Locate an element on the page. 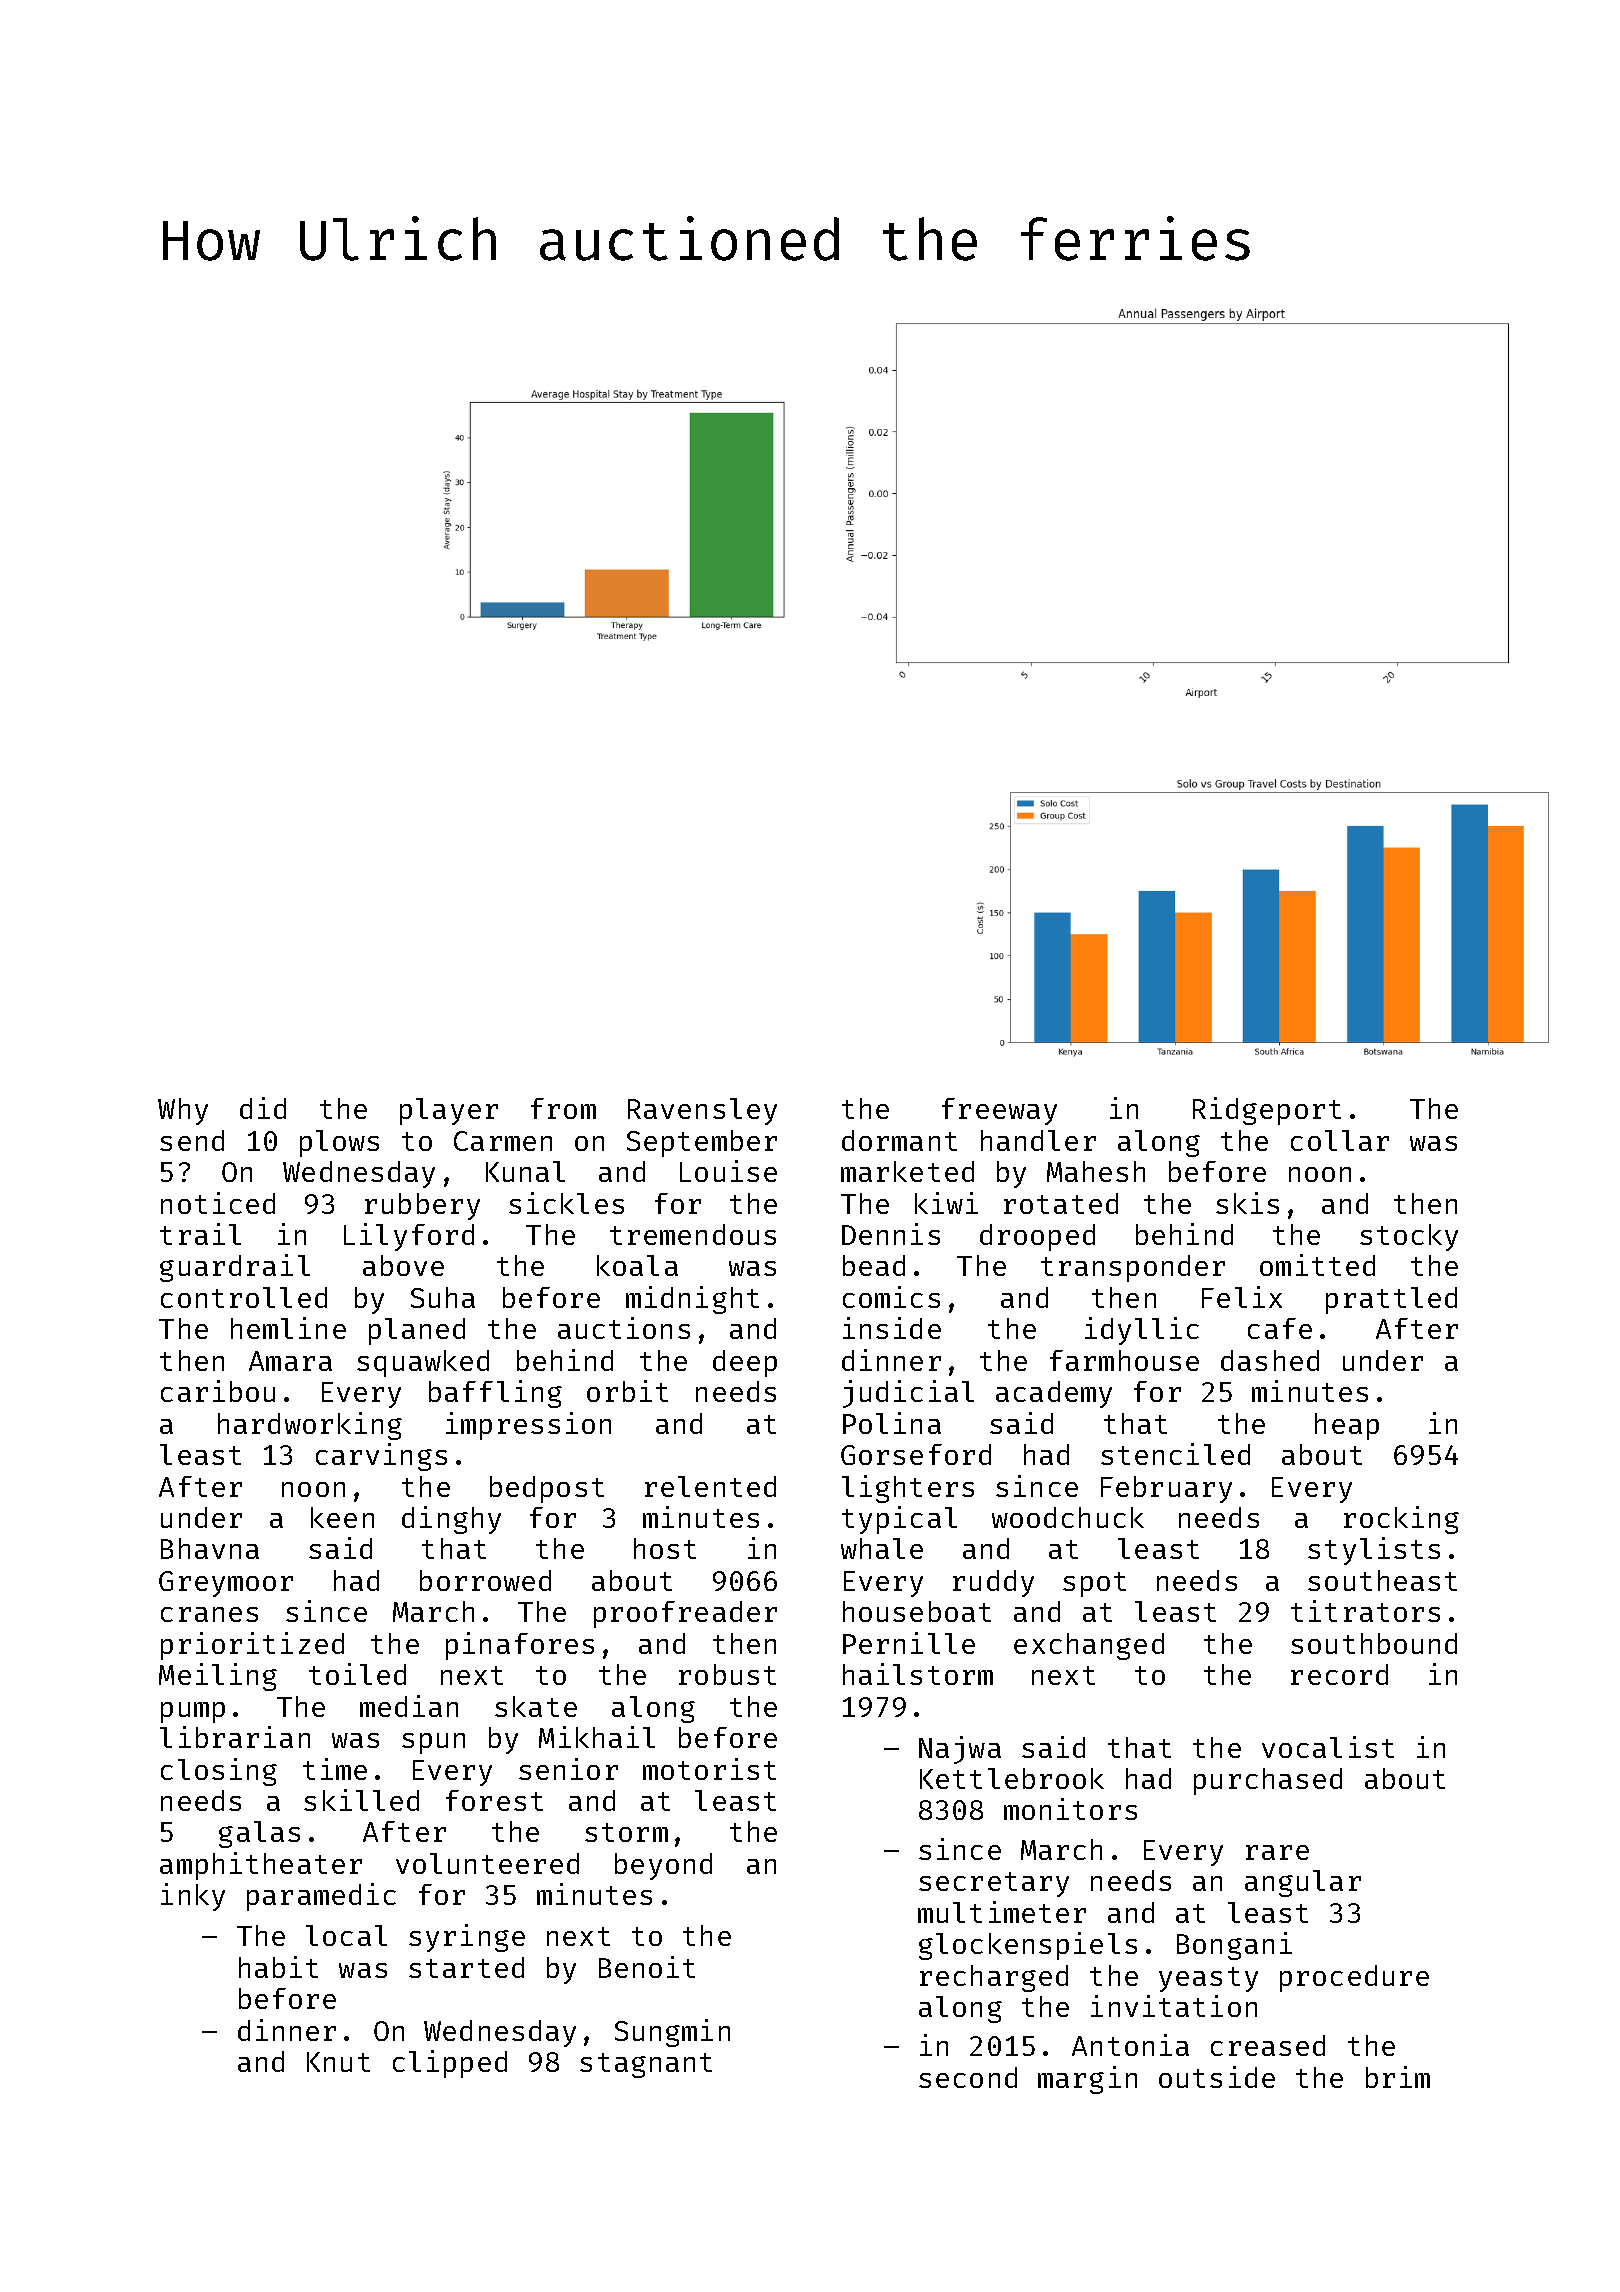 The height and width of the document is (2292, 1620). Knut is located at coordinates (338, 2062).
